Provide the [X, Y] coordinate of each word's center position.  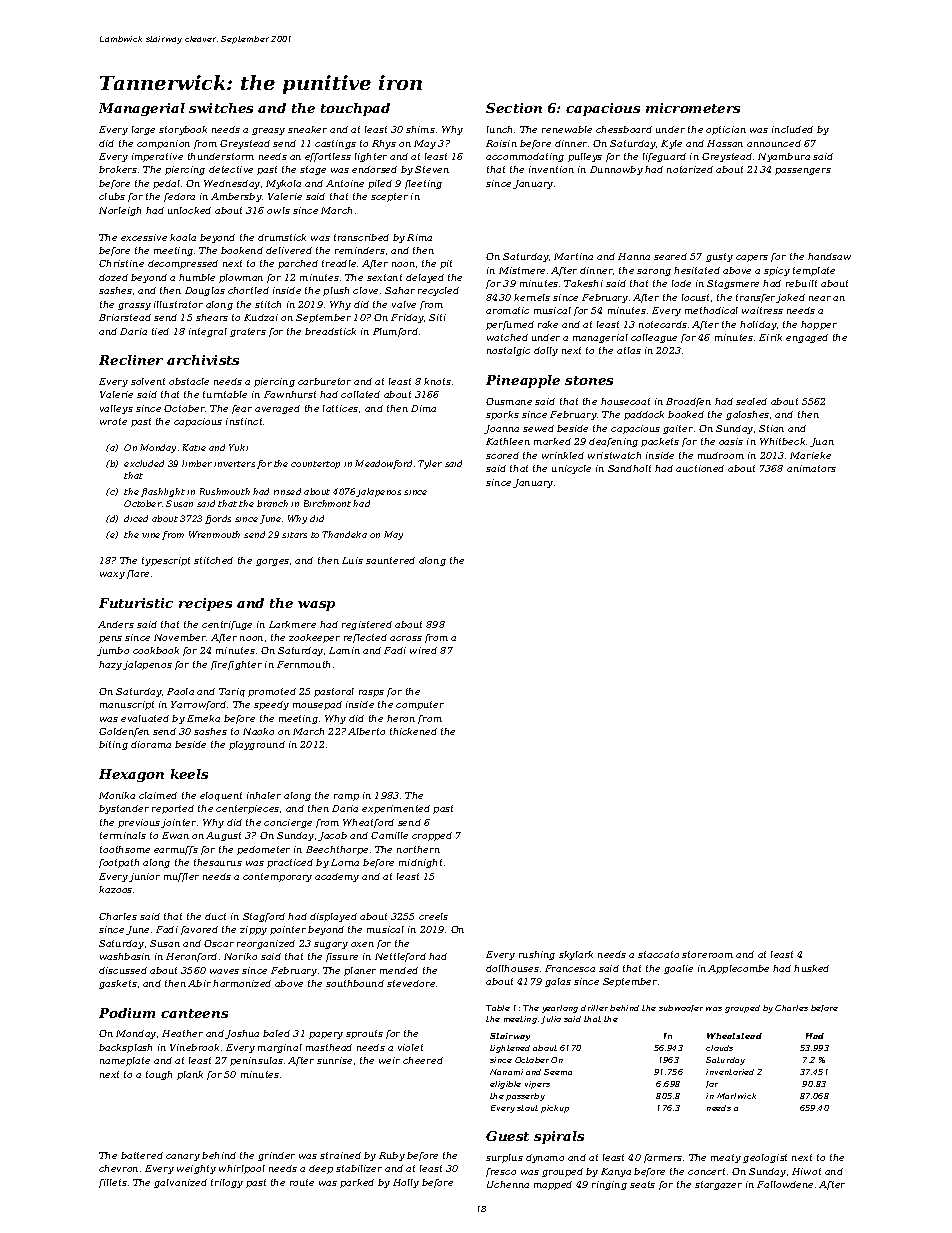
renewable [567, 129]
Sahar [400, 290]
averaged [277, 409]
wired [423, 650]
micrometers [693, 108]
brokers [118, 169]
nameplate [125, 1061]
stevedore [411, 983]
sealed [751, 401]
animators [811, 468]
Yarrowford [198, 705]
